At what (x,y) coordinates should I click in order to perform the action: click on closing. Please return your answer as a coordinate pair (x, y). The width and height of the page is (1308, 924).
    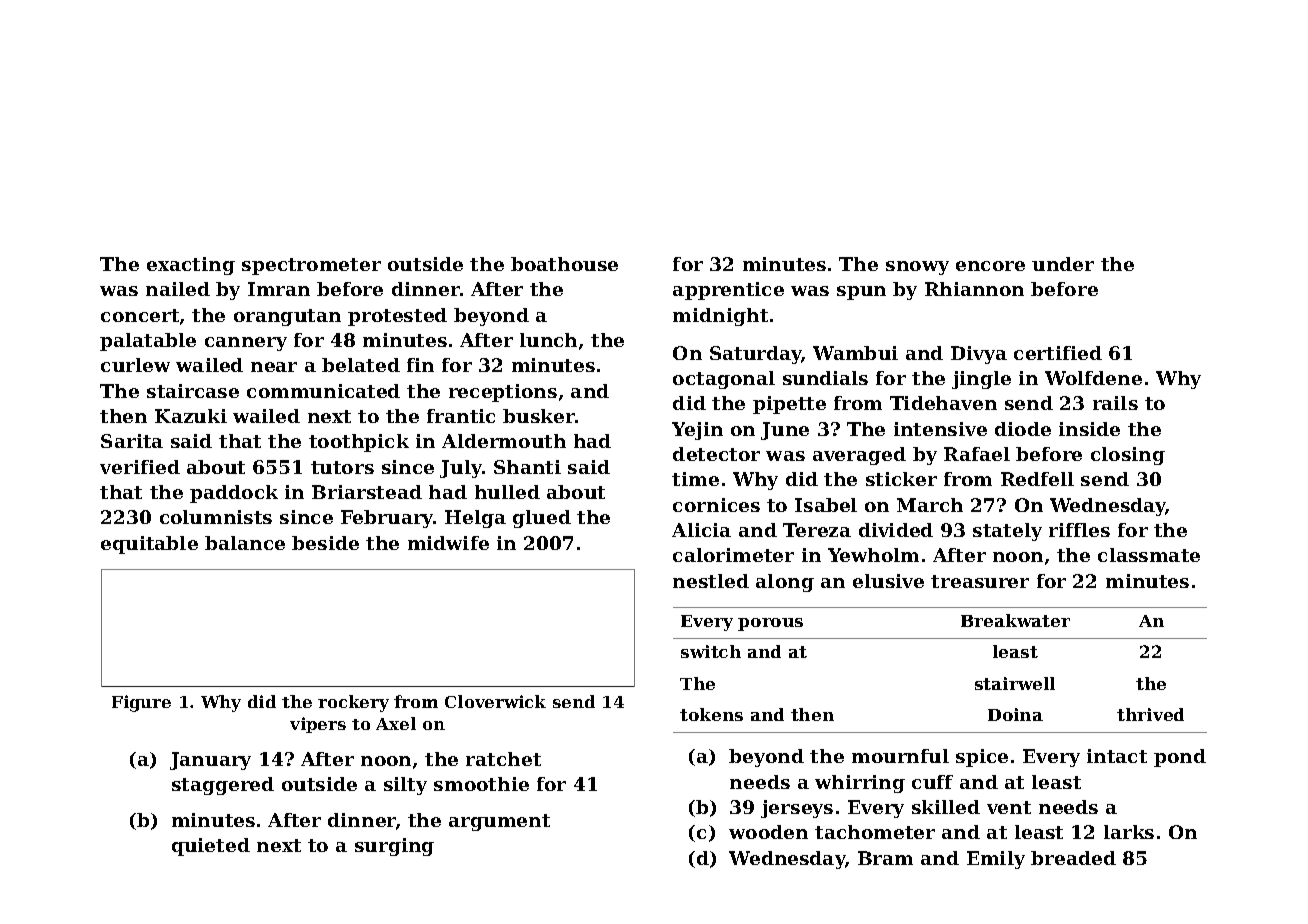
    Looking at the image, I should click on (1128, 456).
